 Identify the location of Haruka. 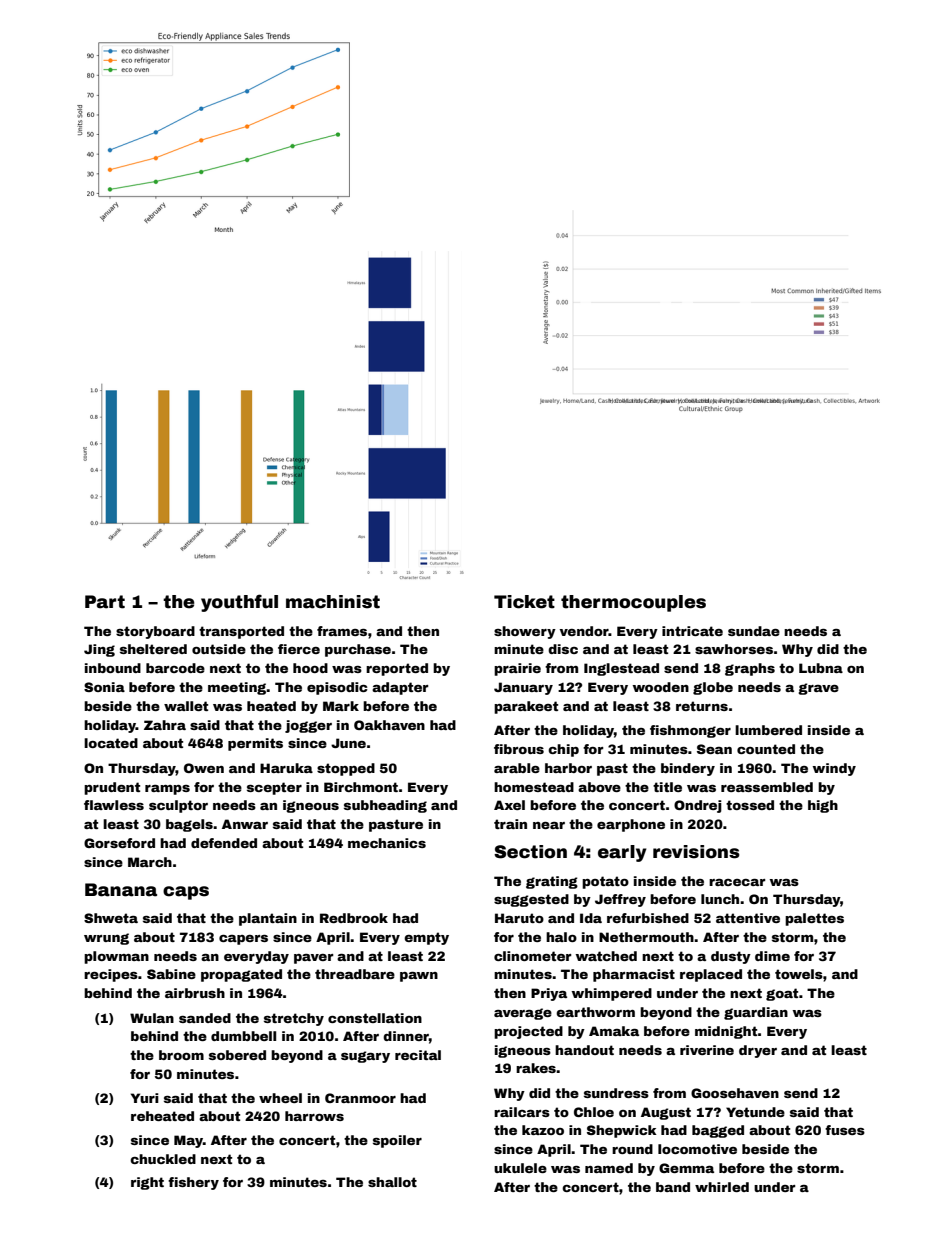
(286, 768).
